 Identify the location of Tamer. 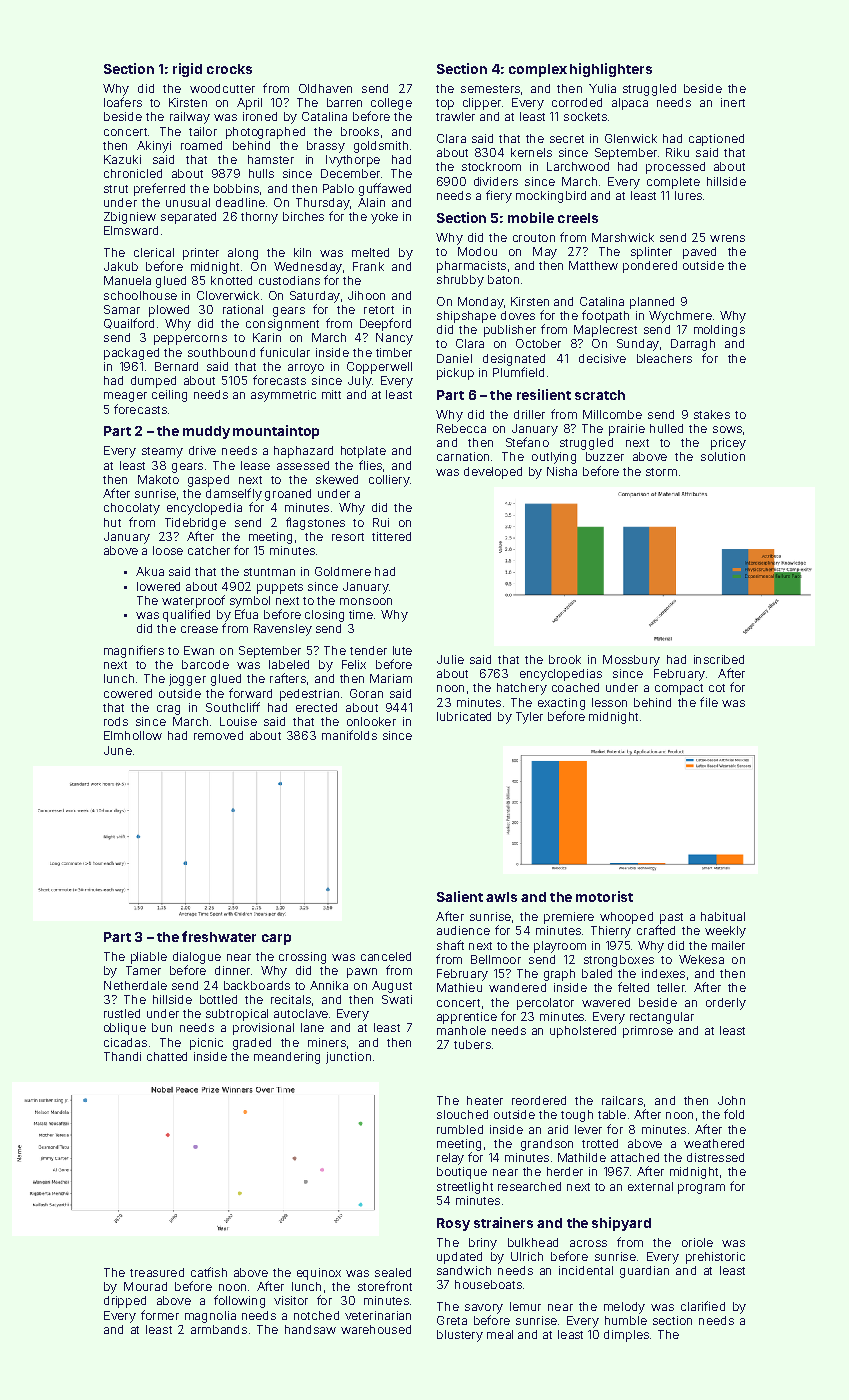
(143, 970).
